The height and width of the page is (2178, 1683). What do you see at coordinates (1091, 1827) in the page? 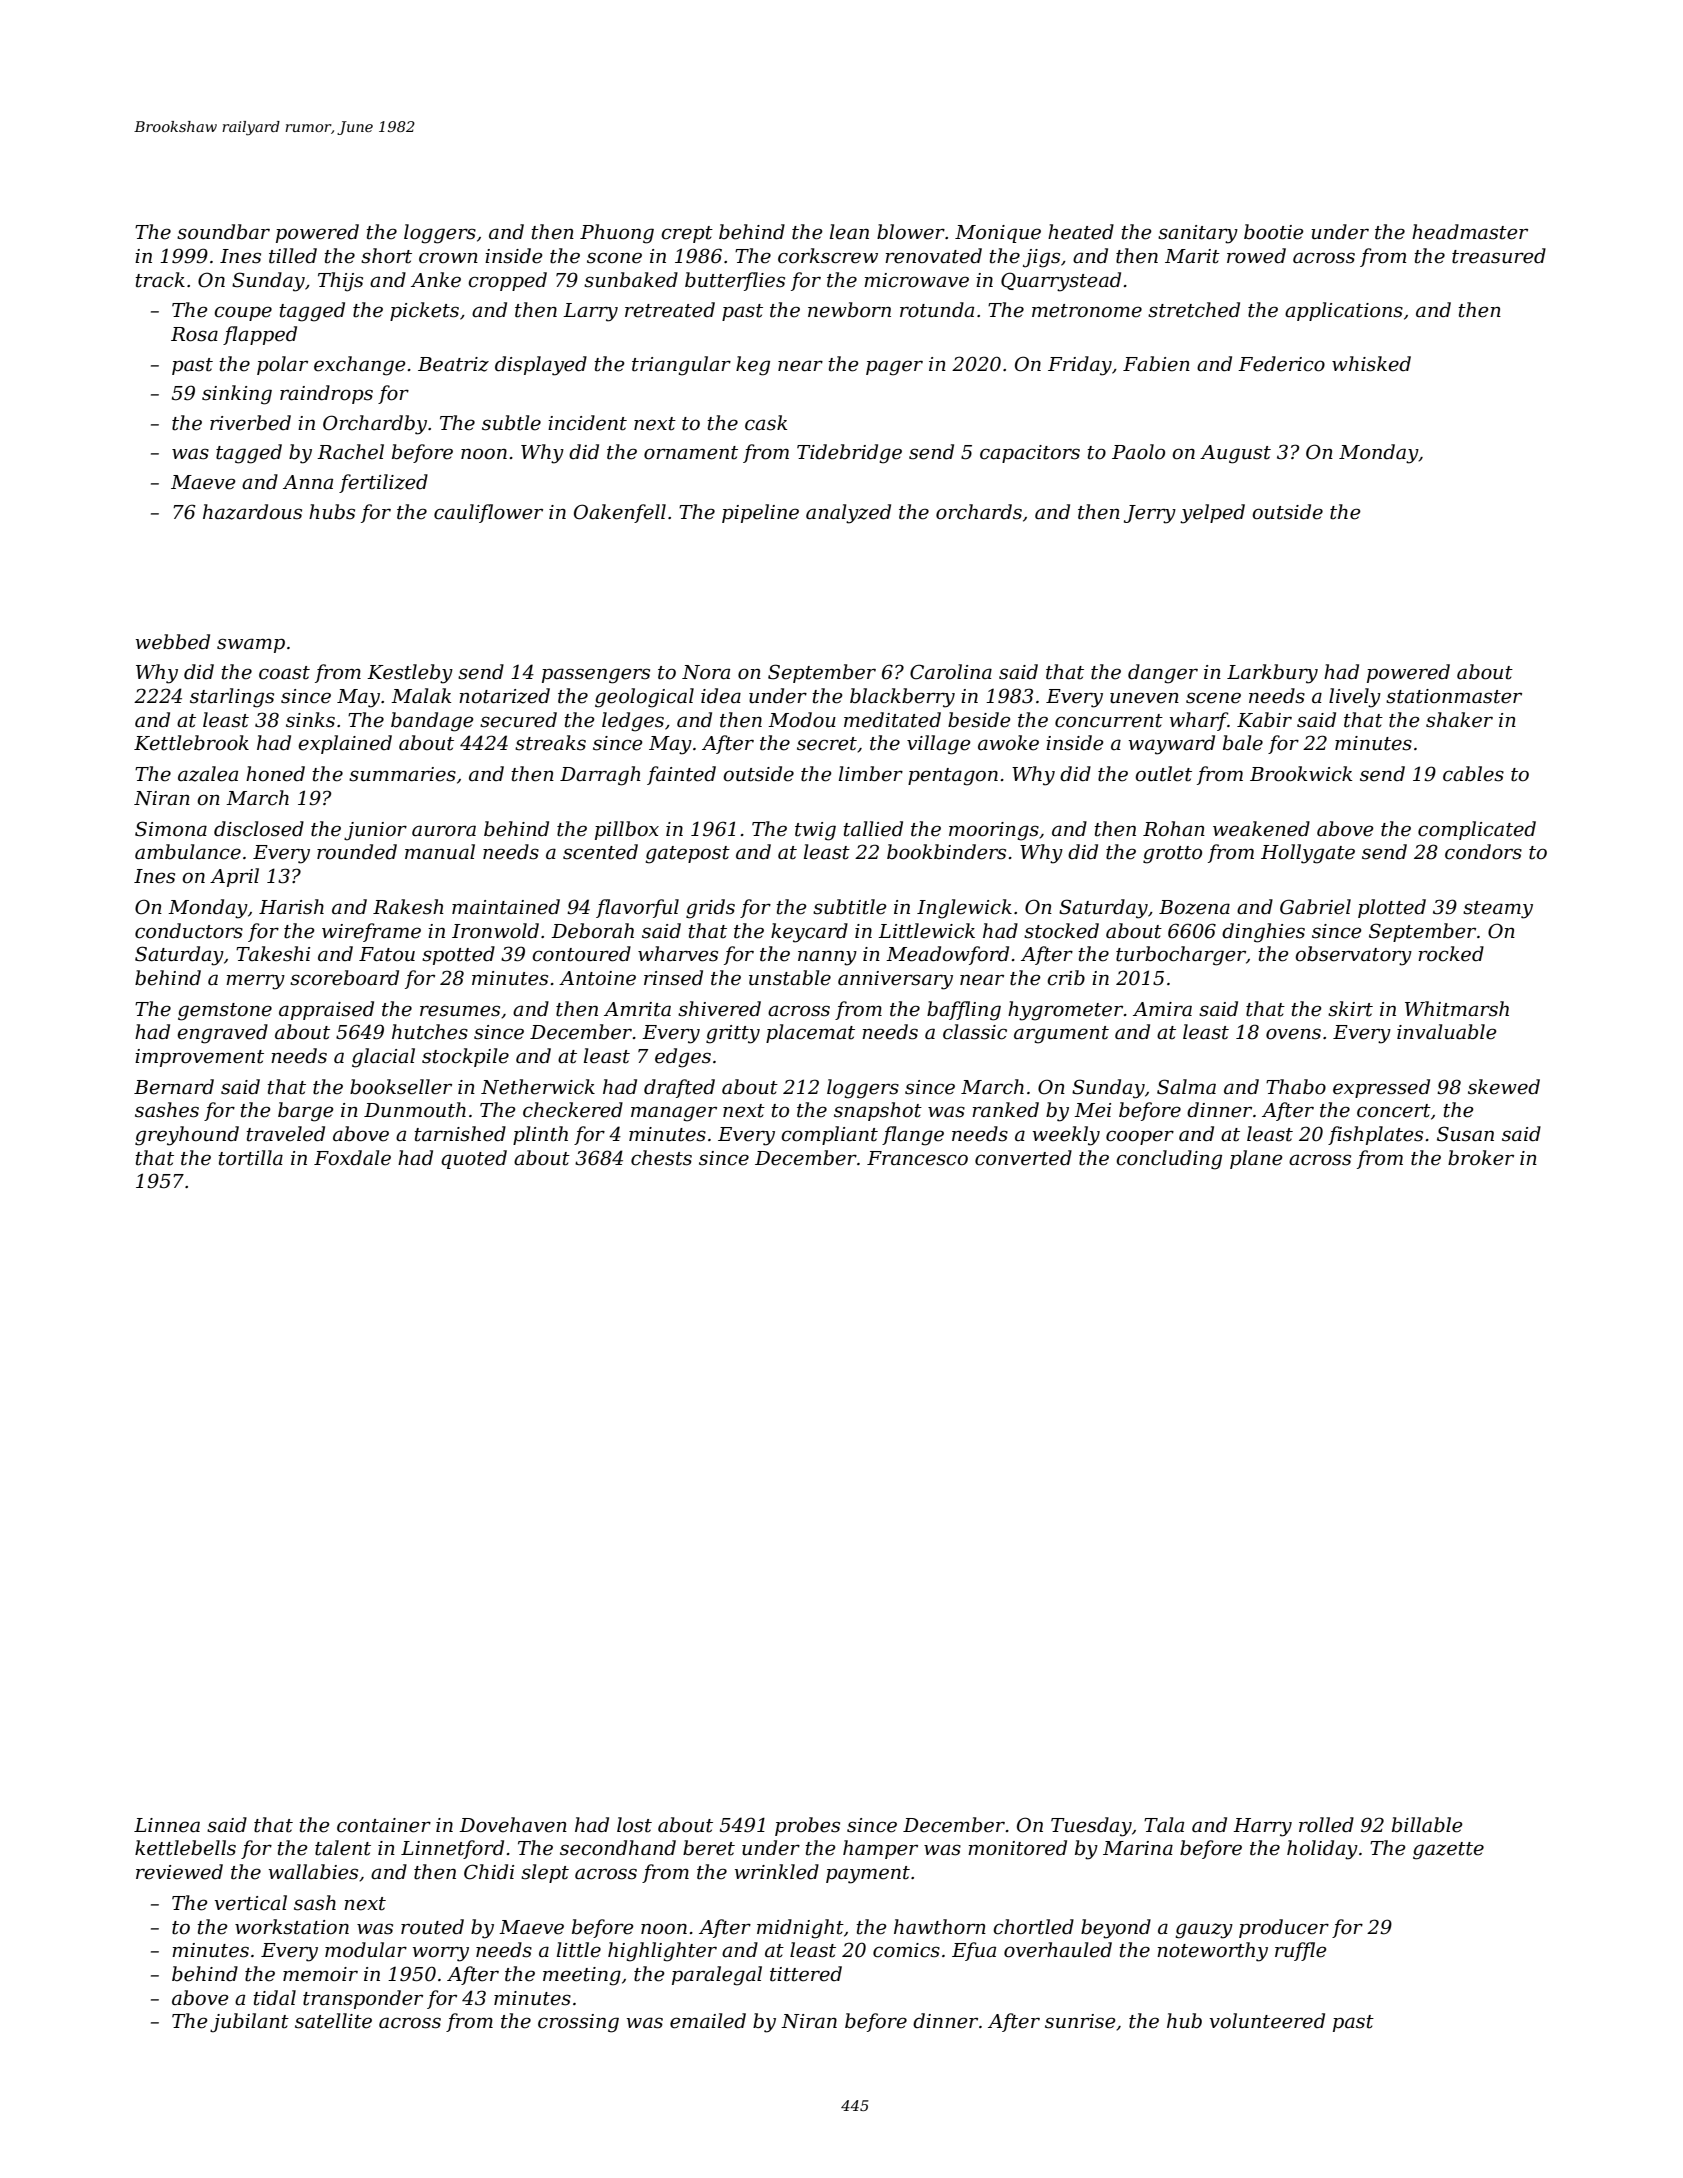
I see `Tuesday` at bounding box center [1091, 1827].
